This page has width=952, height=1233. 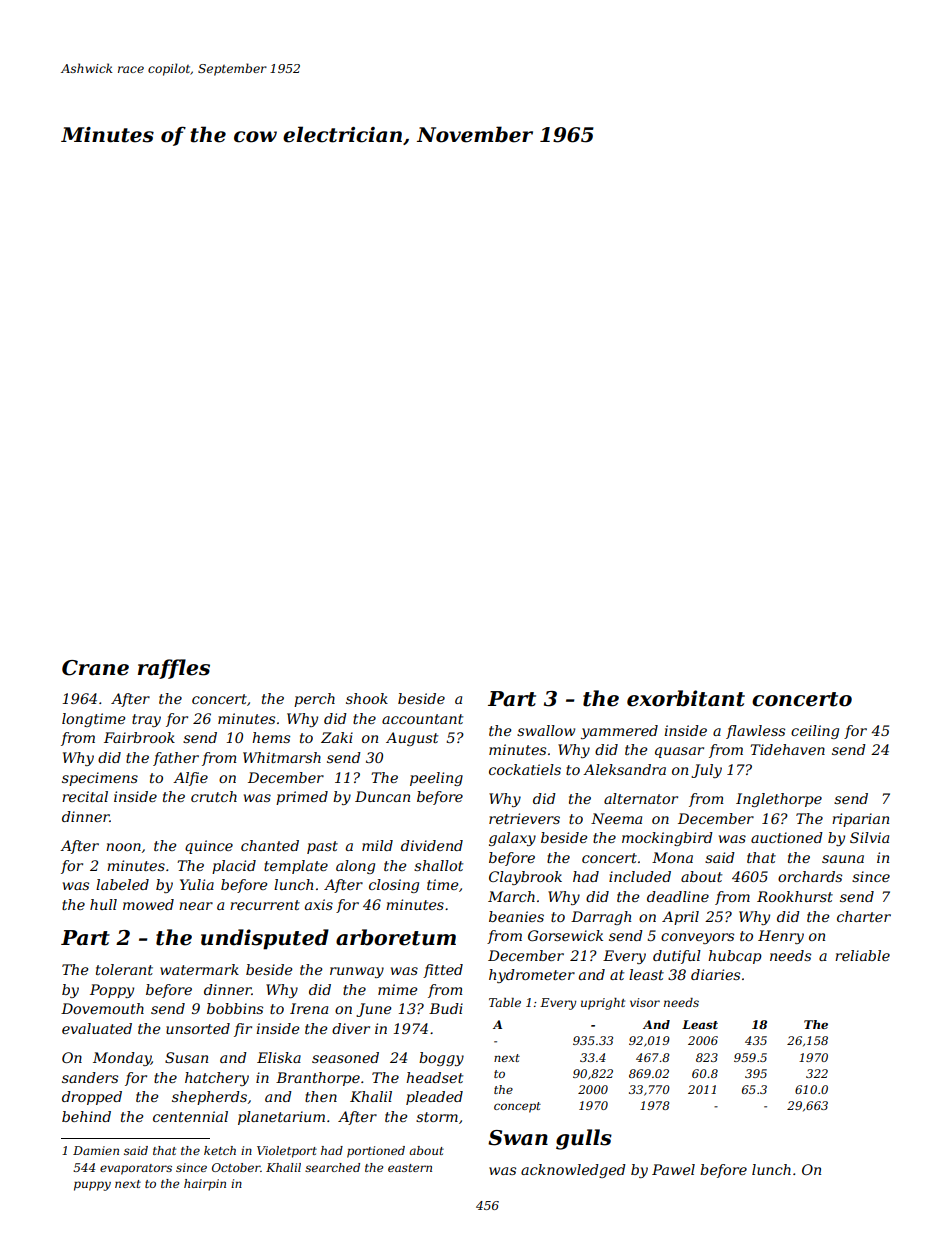 I want to click on Fairbrook, so click(x=139, y=737).
